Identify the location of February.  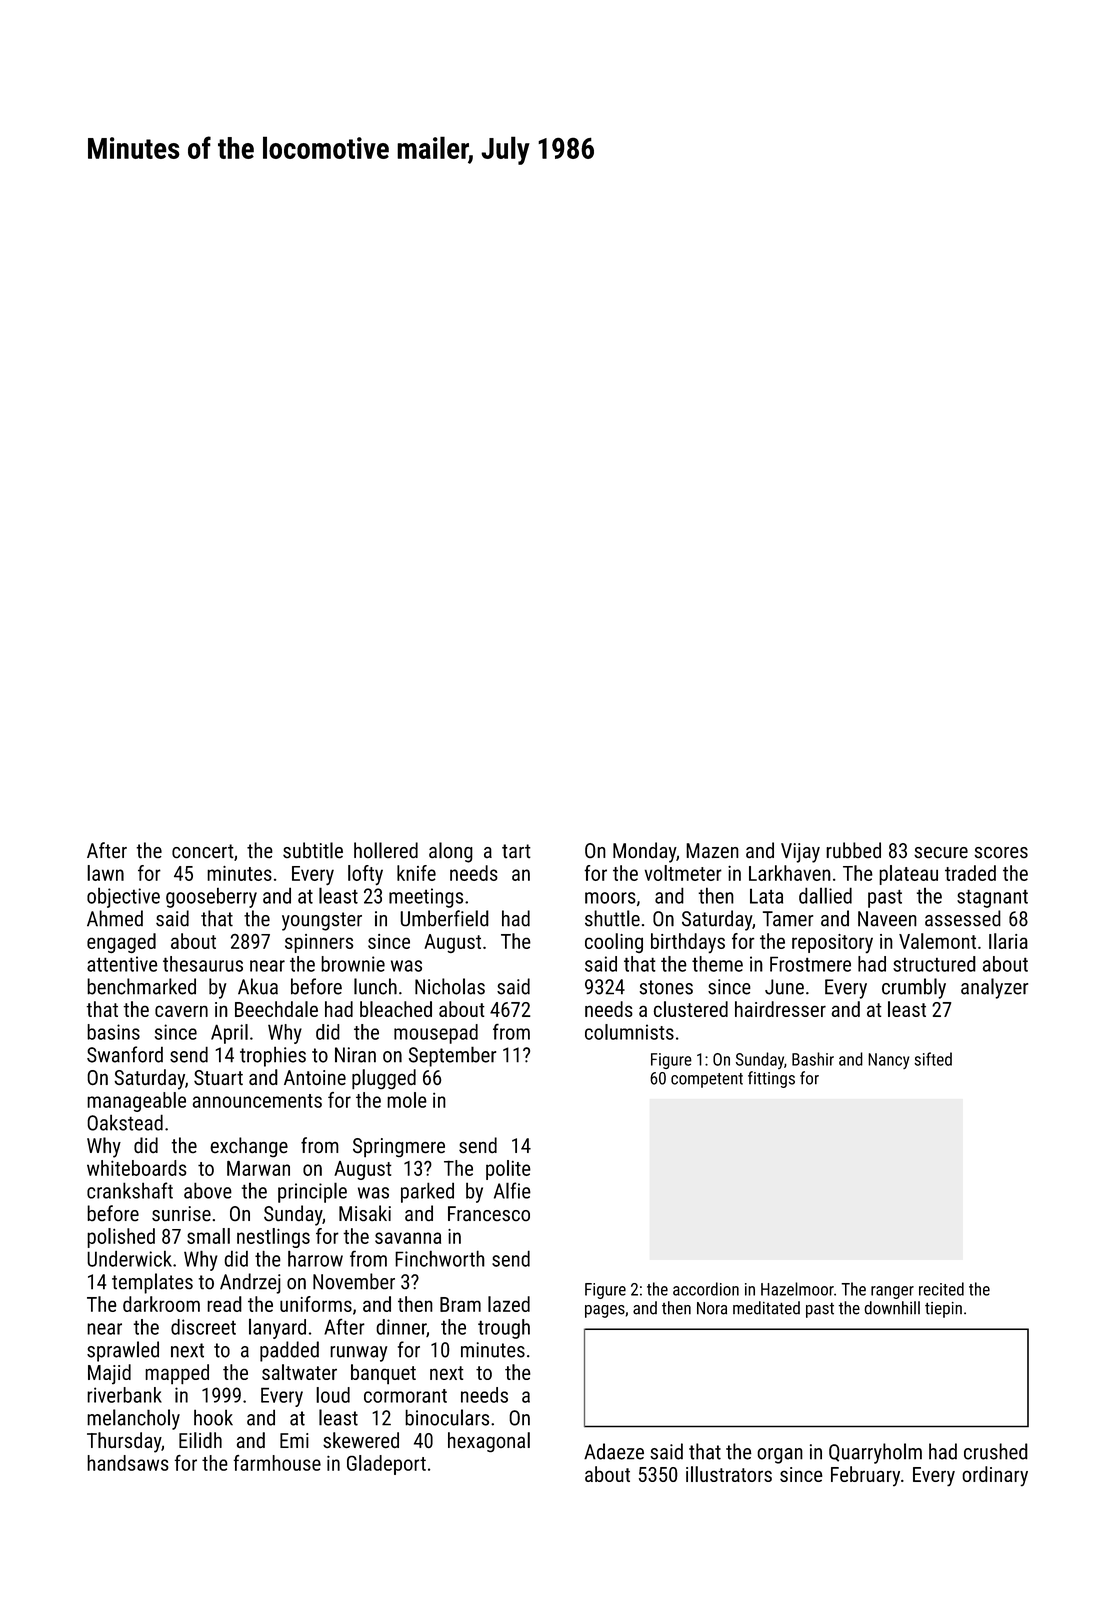
(865, 1476).
